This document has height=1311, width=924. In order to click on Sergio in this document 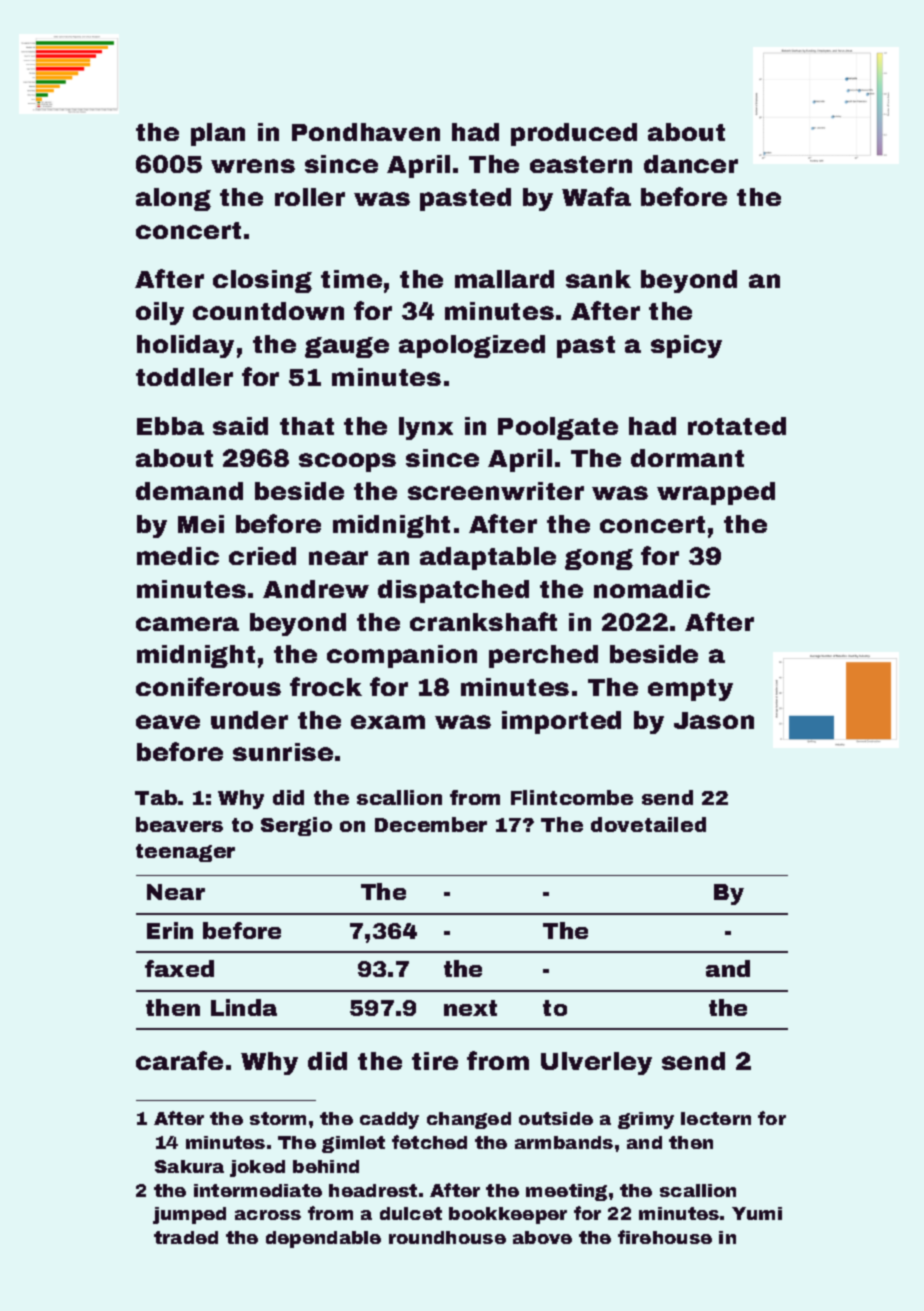, I will do `click(296, 826)`.
